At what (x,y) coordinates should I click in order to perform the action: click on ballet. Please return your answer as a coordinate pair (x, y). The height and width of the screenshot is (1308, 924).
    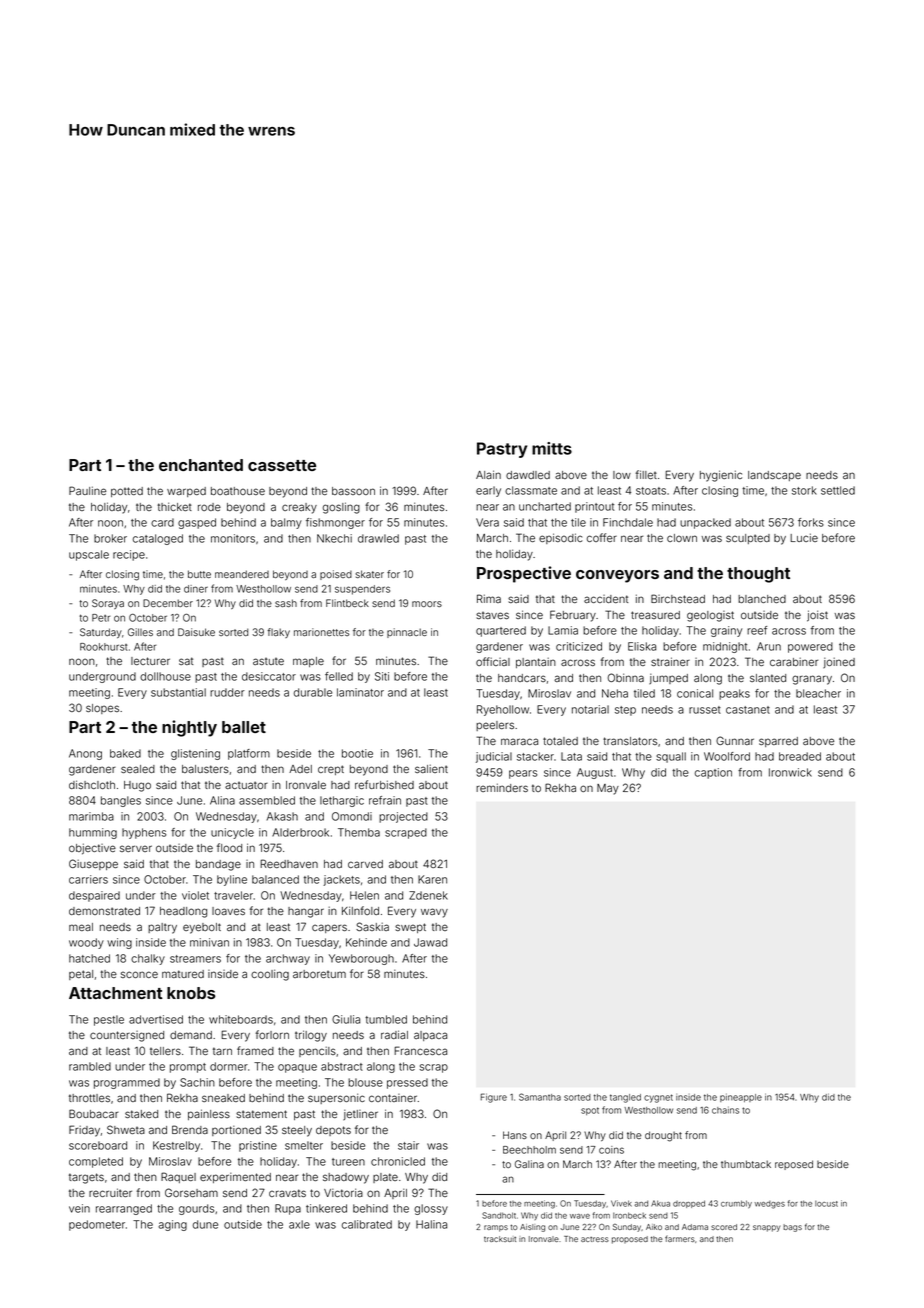
    Looking at the image, I should click on (244, 727).
